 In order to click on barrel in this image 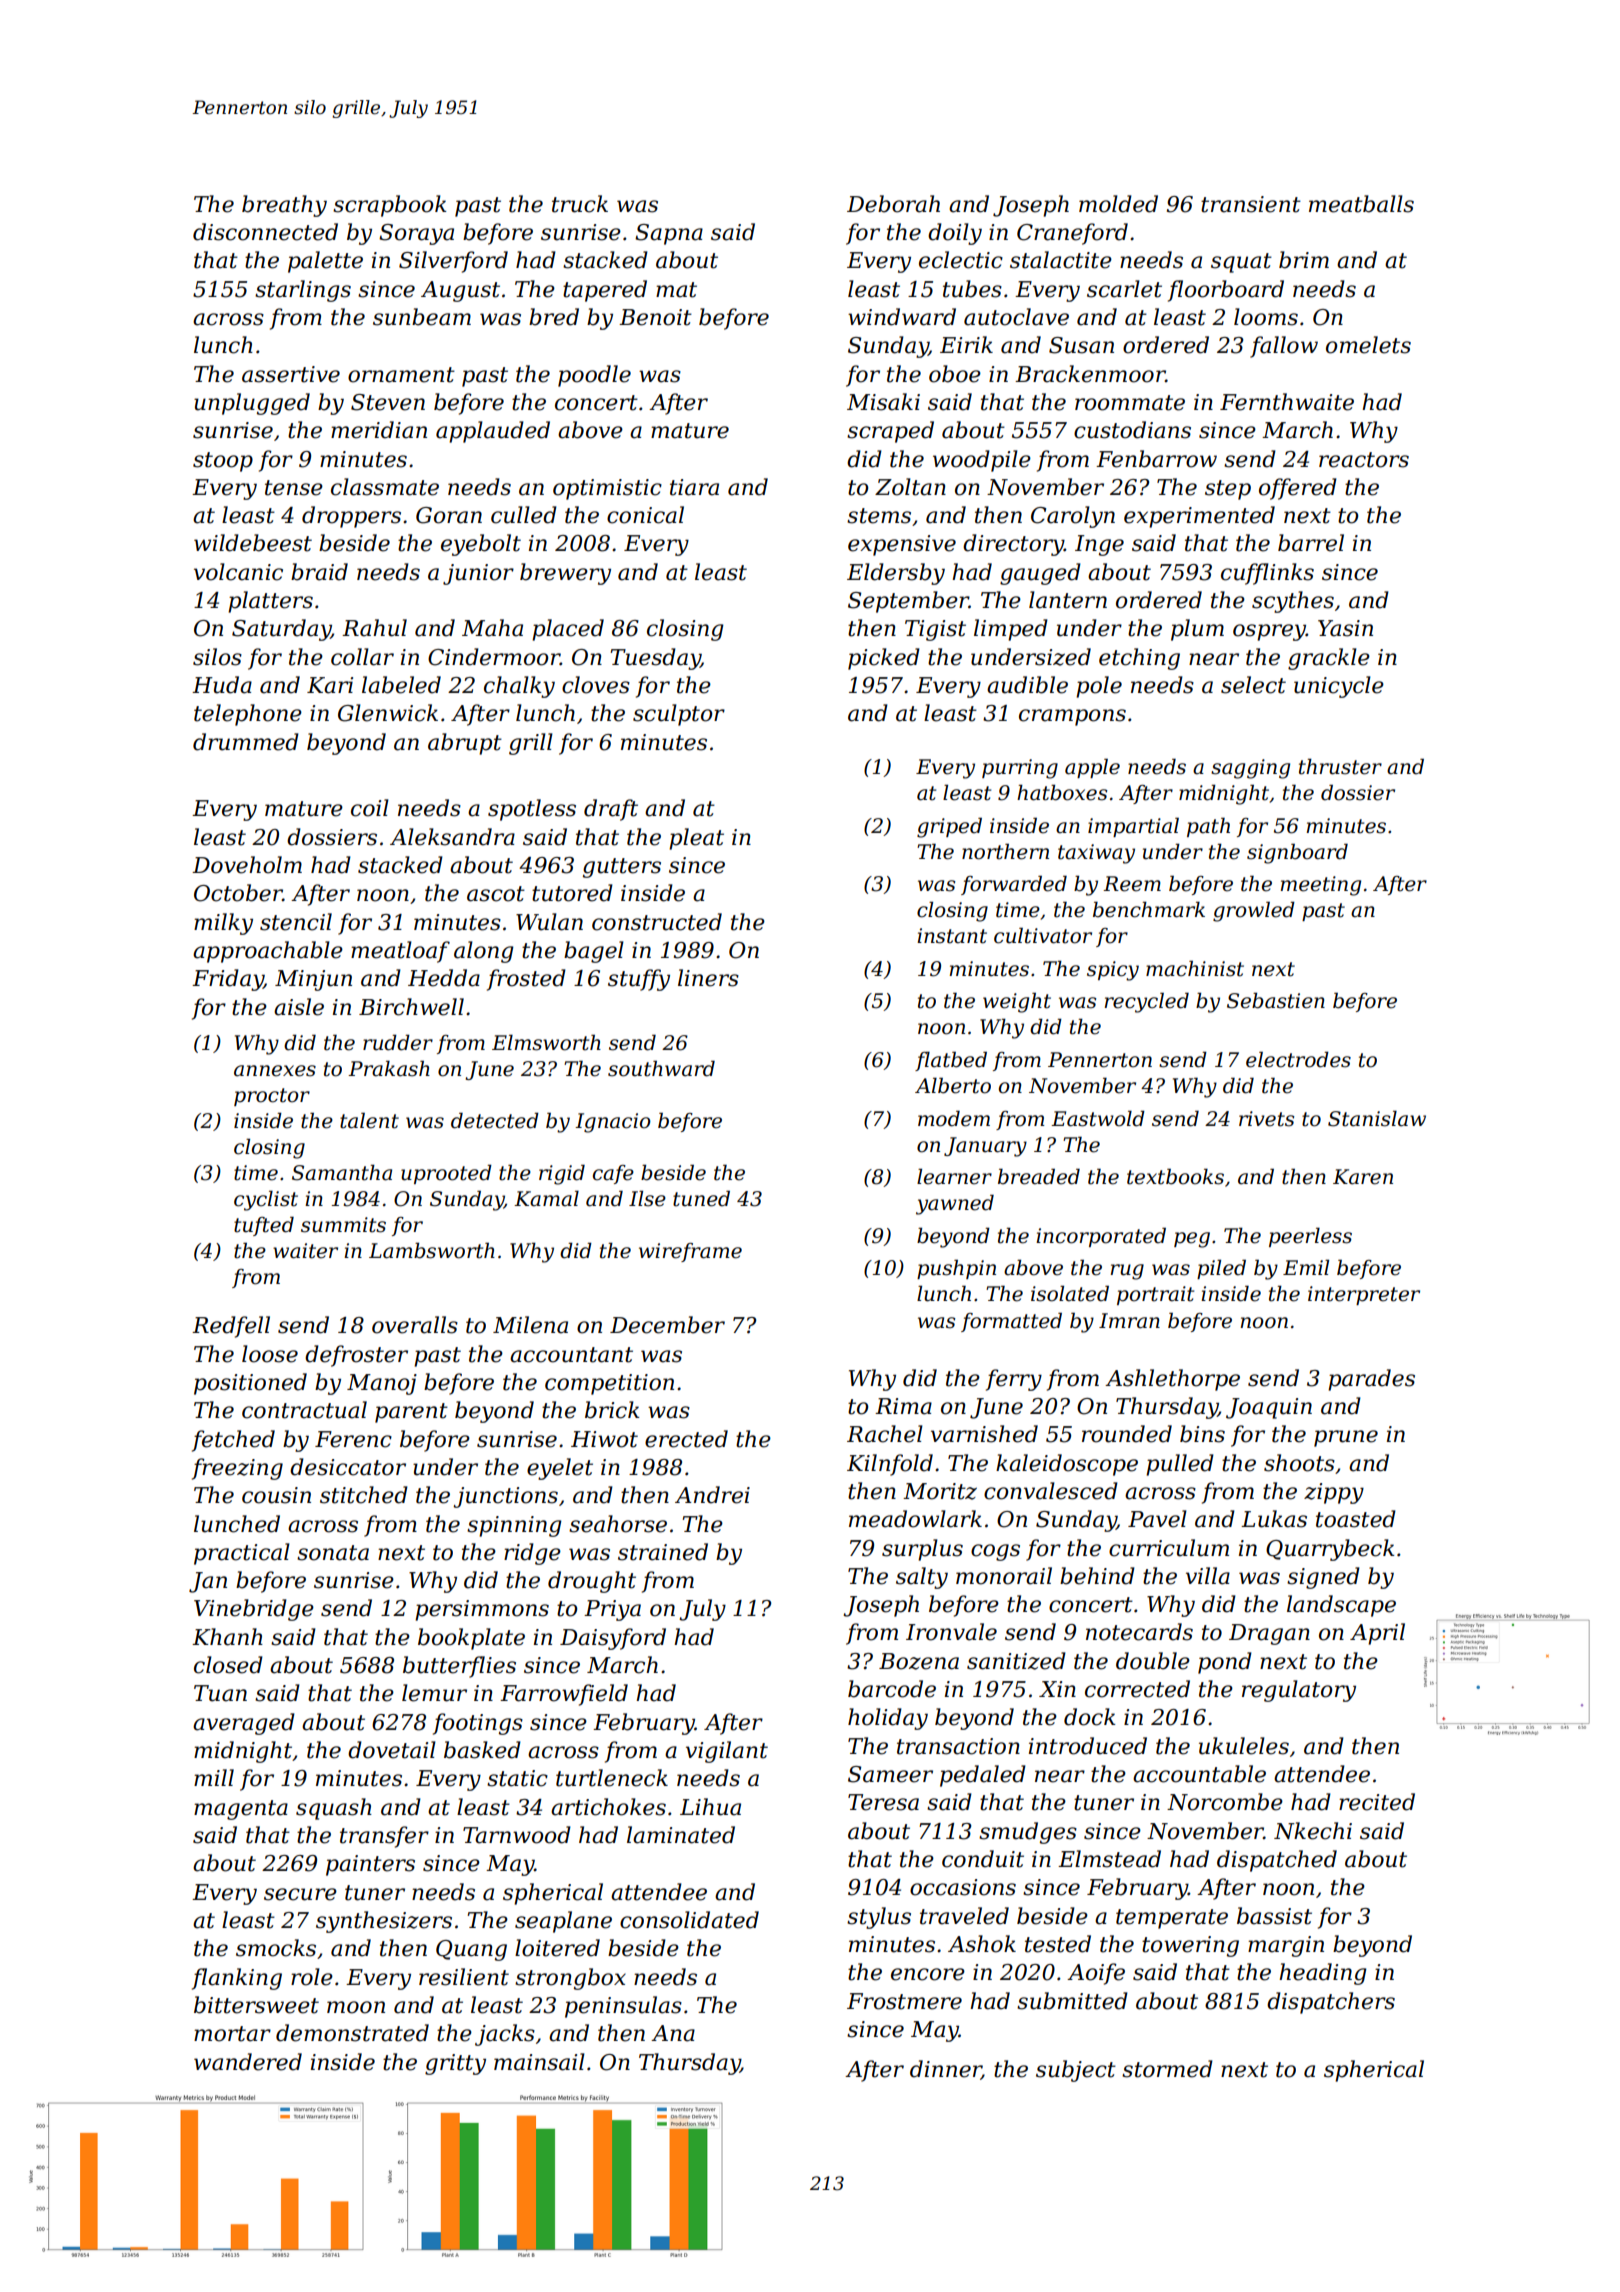, I will do `click(1311, 543)`.
